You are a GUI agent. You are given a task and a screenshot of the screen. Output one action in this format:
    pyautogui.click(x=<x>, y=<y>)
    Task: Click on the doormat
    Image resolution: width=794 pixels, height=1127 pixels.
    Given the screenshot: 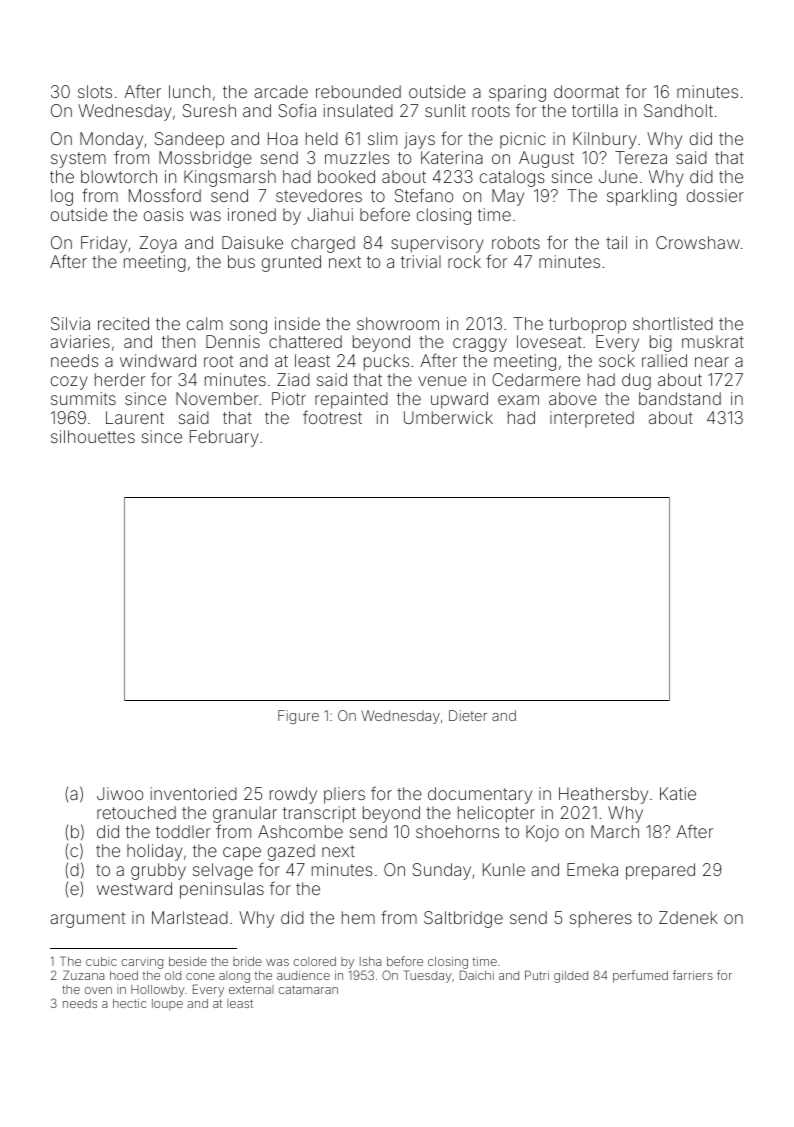 What is the action you would take?
    pyautogui.click(x=586, y=91)
